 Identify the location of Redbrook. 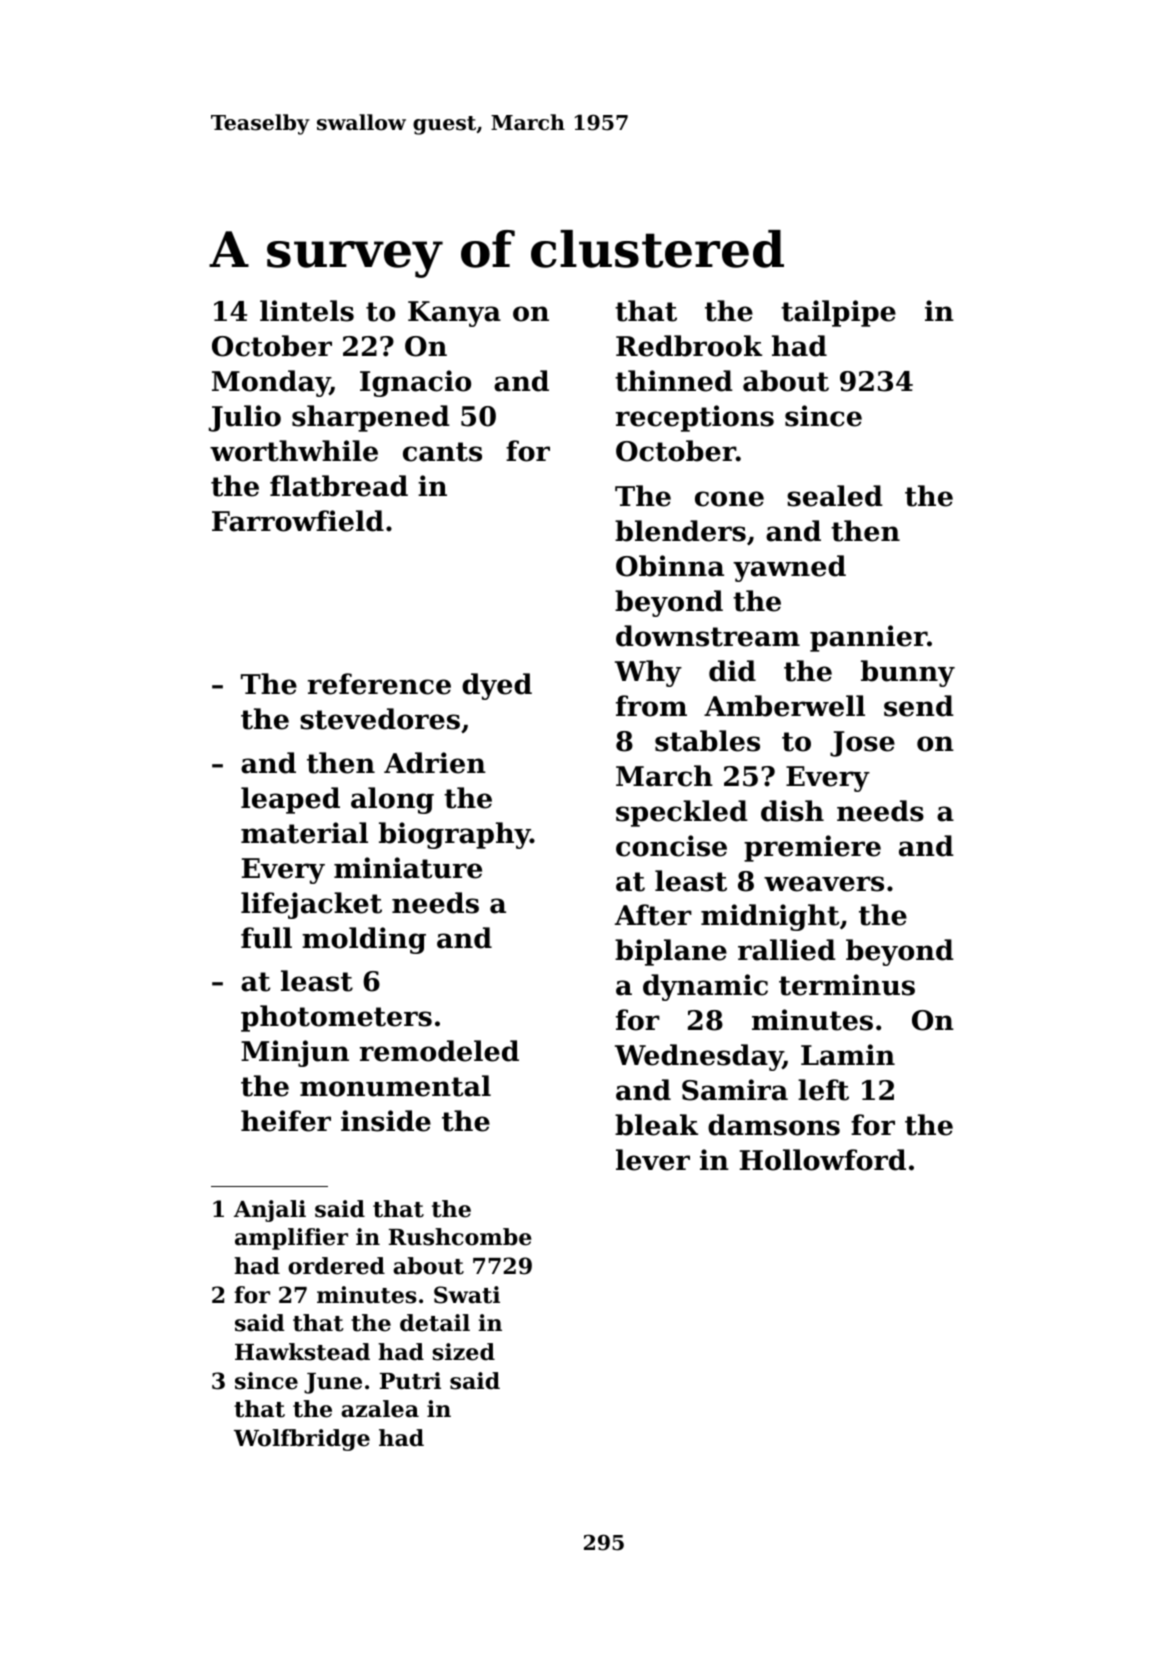
(689, 346).
